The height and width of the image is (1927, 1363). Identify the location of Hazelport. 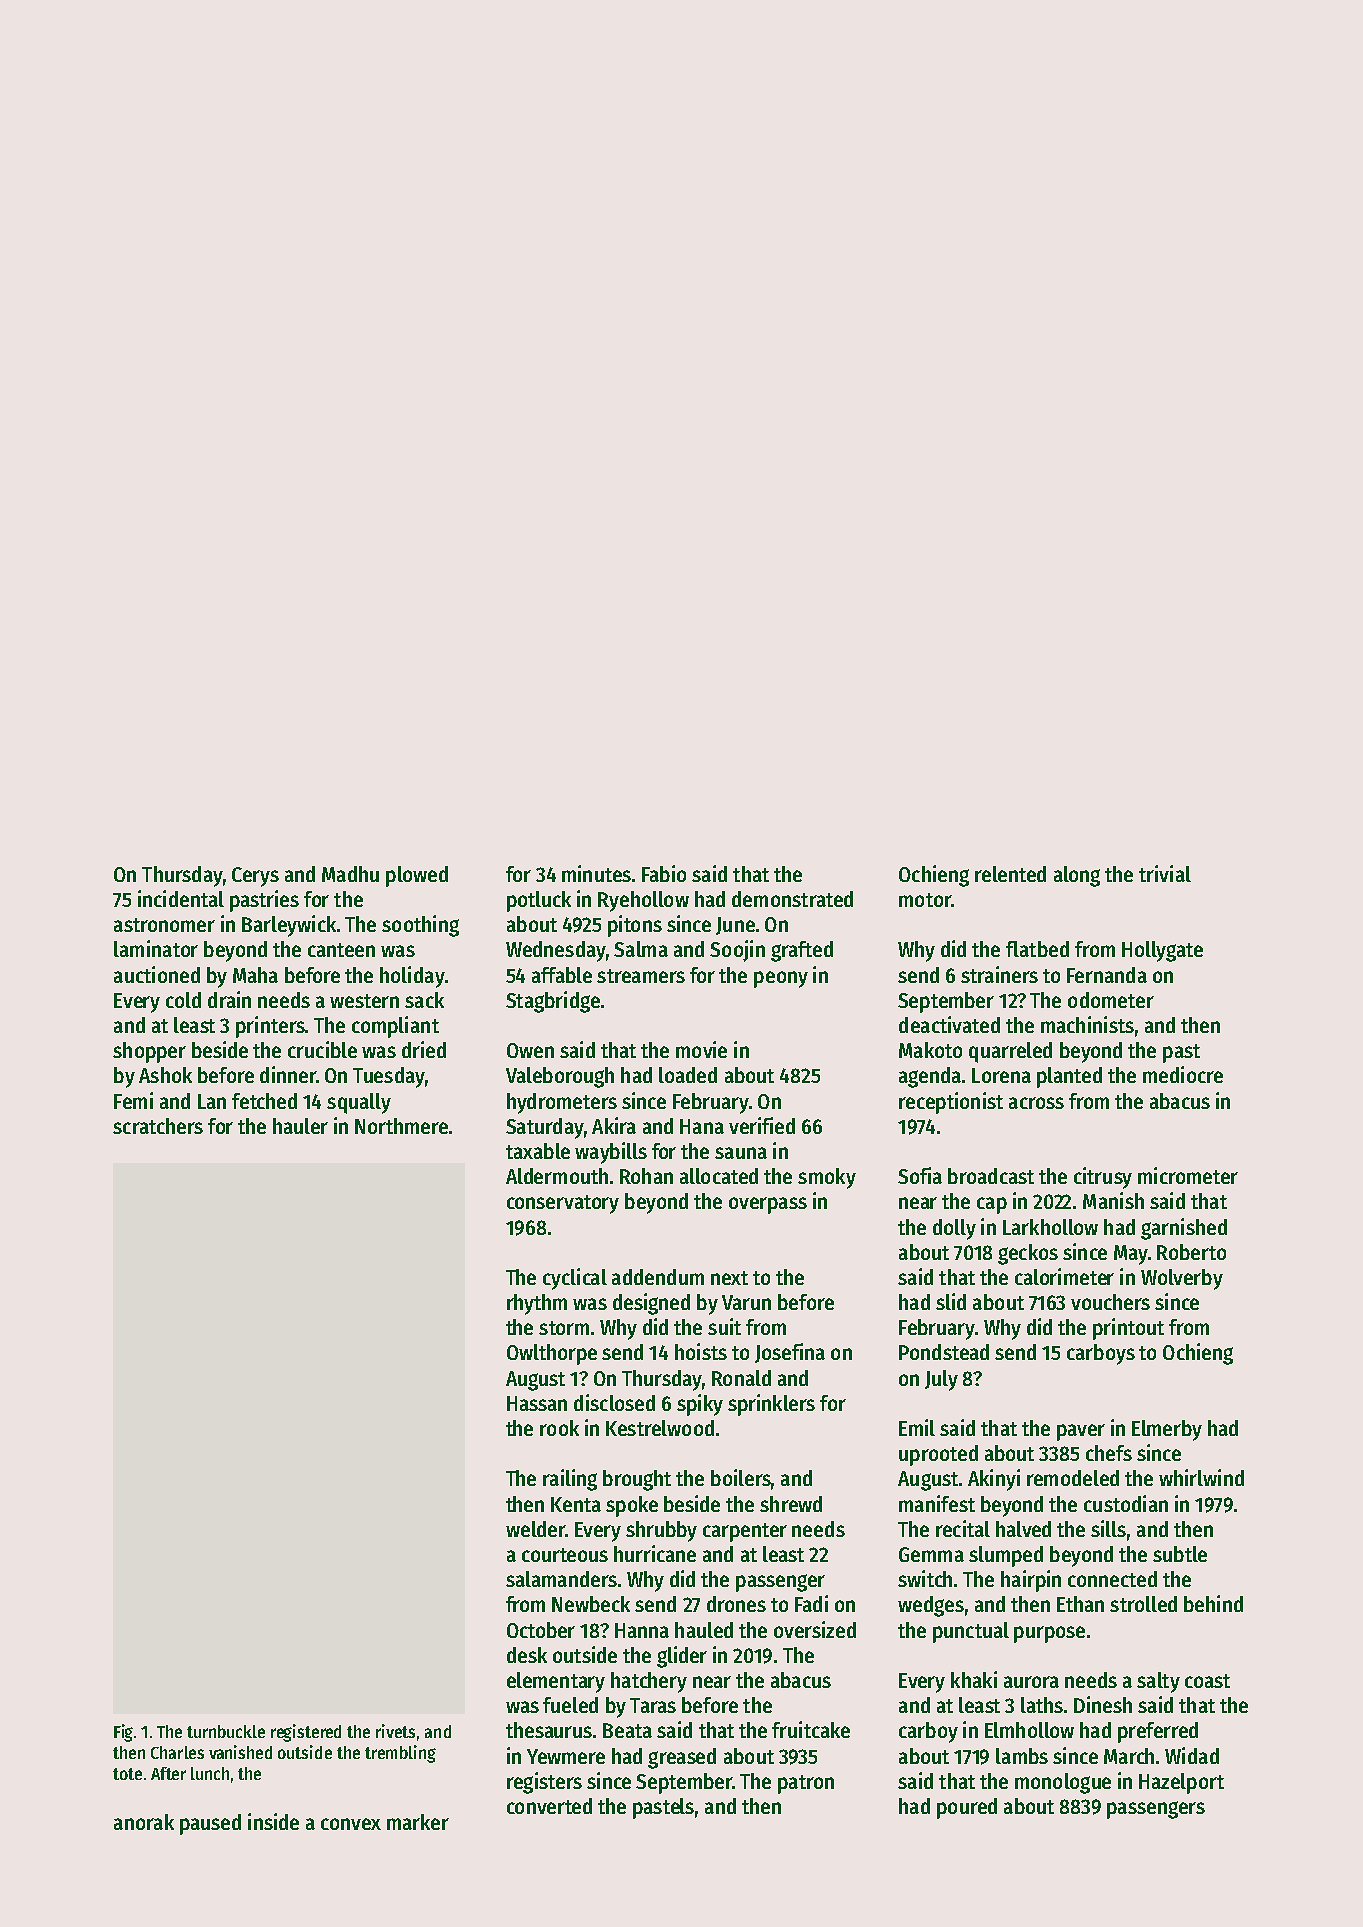
(1181, 1783).
